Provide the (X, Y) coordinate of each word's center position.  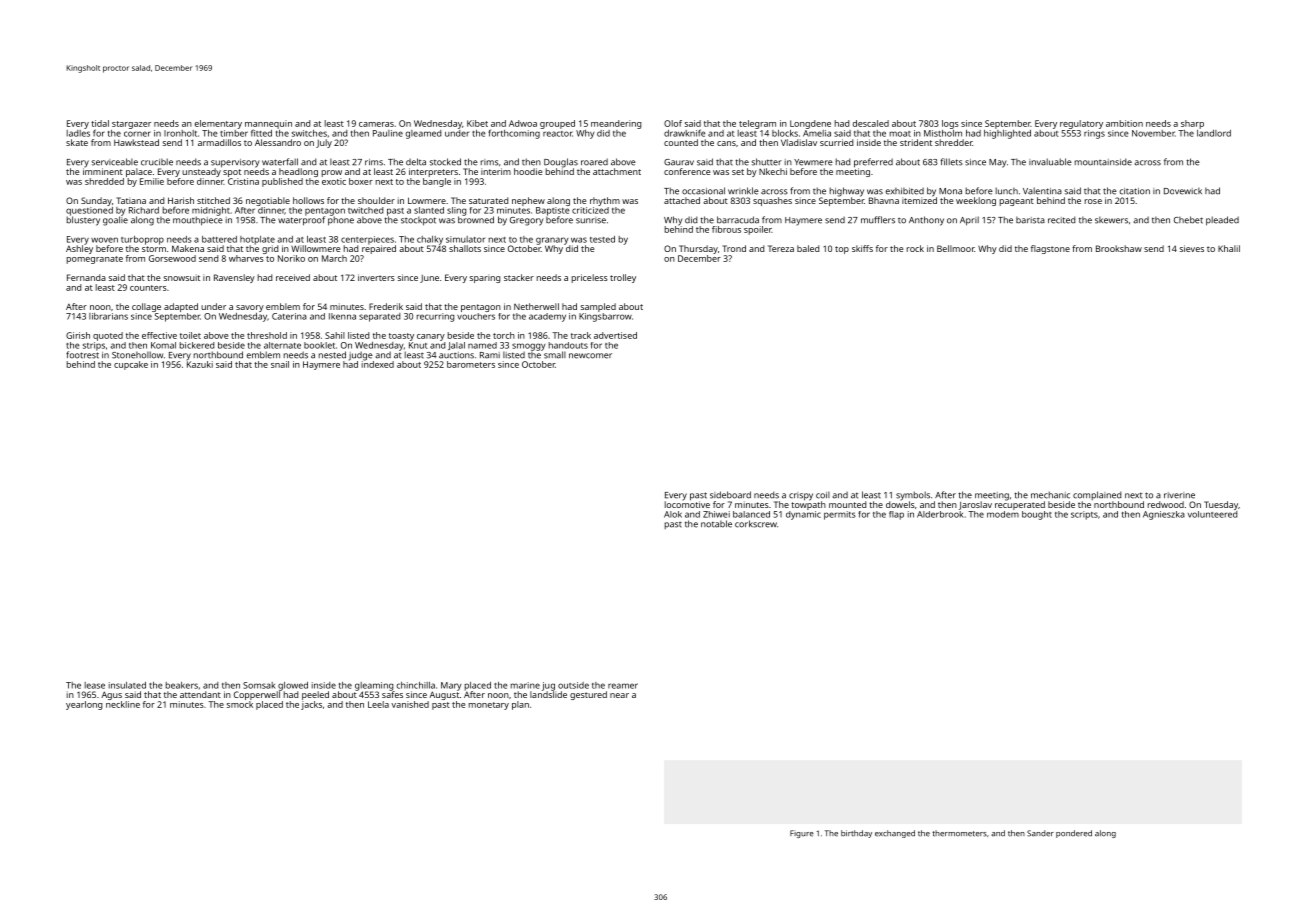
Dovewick (1183, 191)
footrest (82, 355)
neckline (123, 704)
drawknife (685, 133)
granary (552, 241)
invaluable (1050, 162)
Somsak (259, 685)
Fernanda (86, 277)
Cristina (243, 181)
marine (525, 685)
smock (240, 704)
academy (547, 317)
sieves (1192, 248)
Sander (1040, 833)
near (619, 695)
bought (1037, 515)
